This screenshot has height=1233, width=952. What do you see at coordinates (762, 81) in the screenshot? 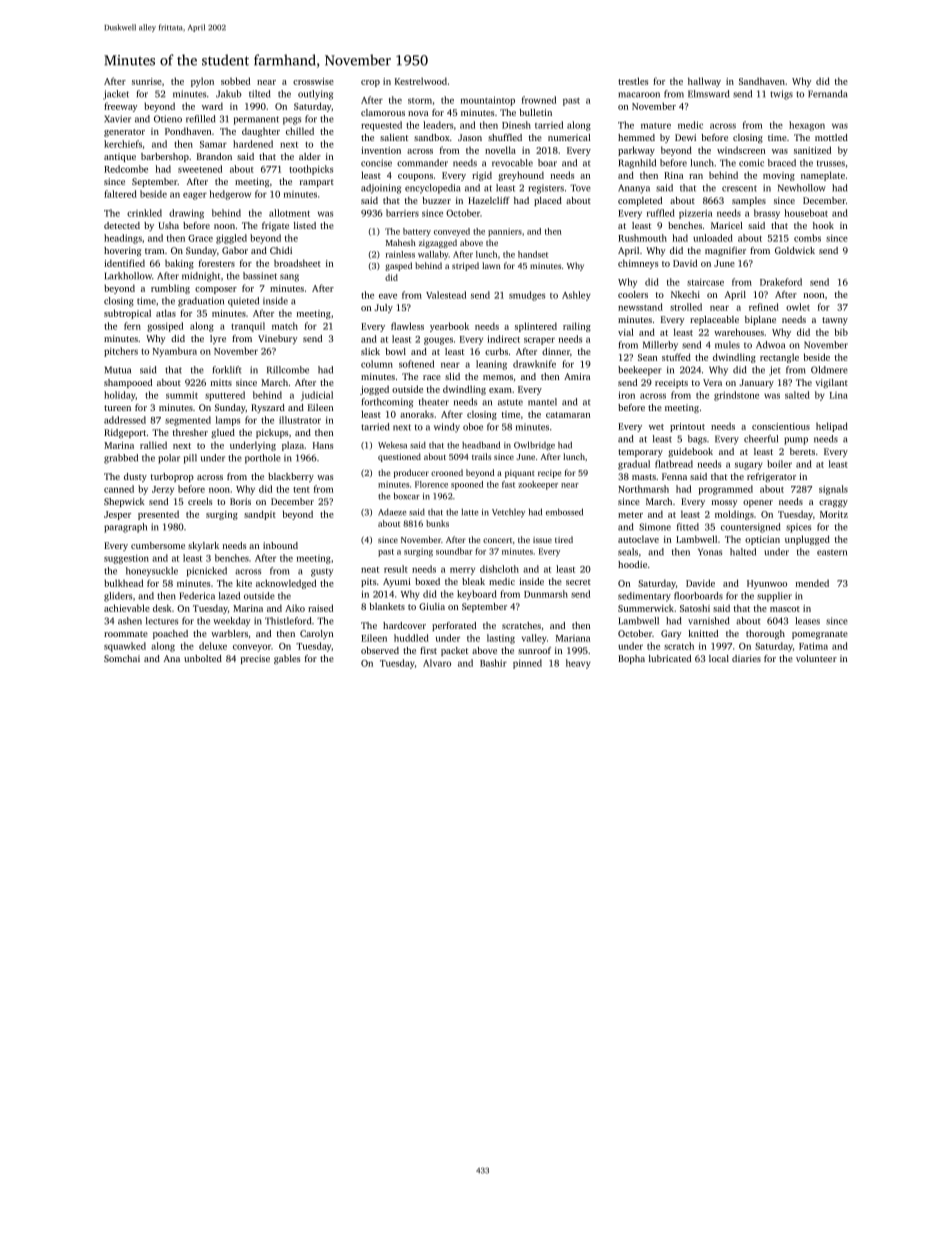
I see `Sandhaven` at bounding box center [762, 81].
